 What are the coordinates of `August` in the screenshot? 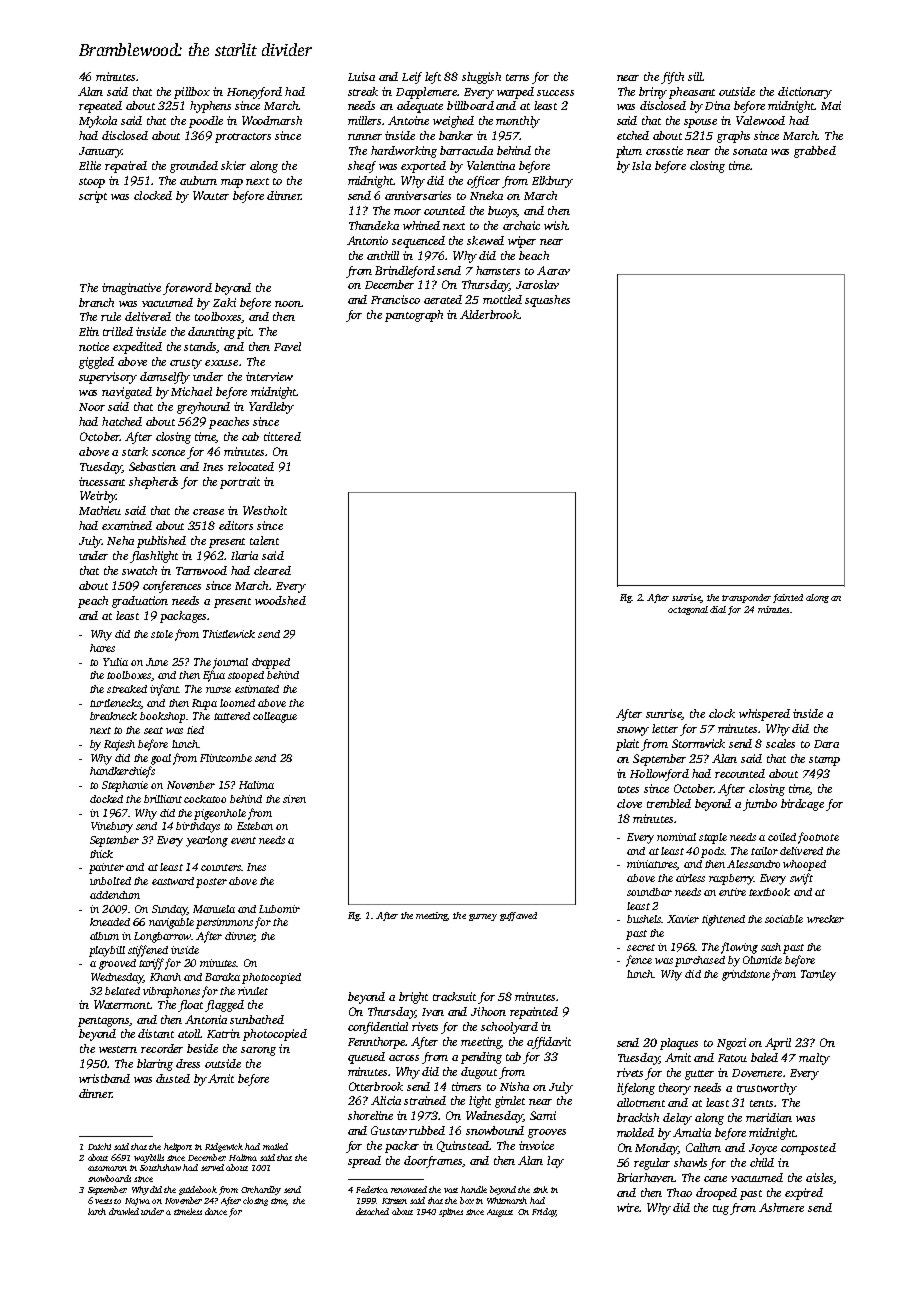 It's located at (500, 1213).
